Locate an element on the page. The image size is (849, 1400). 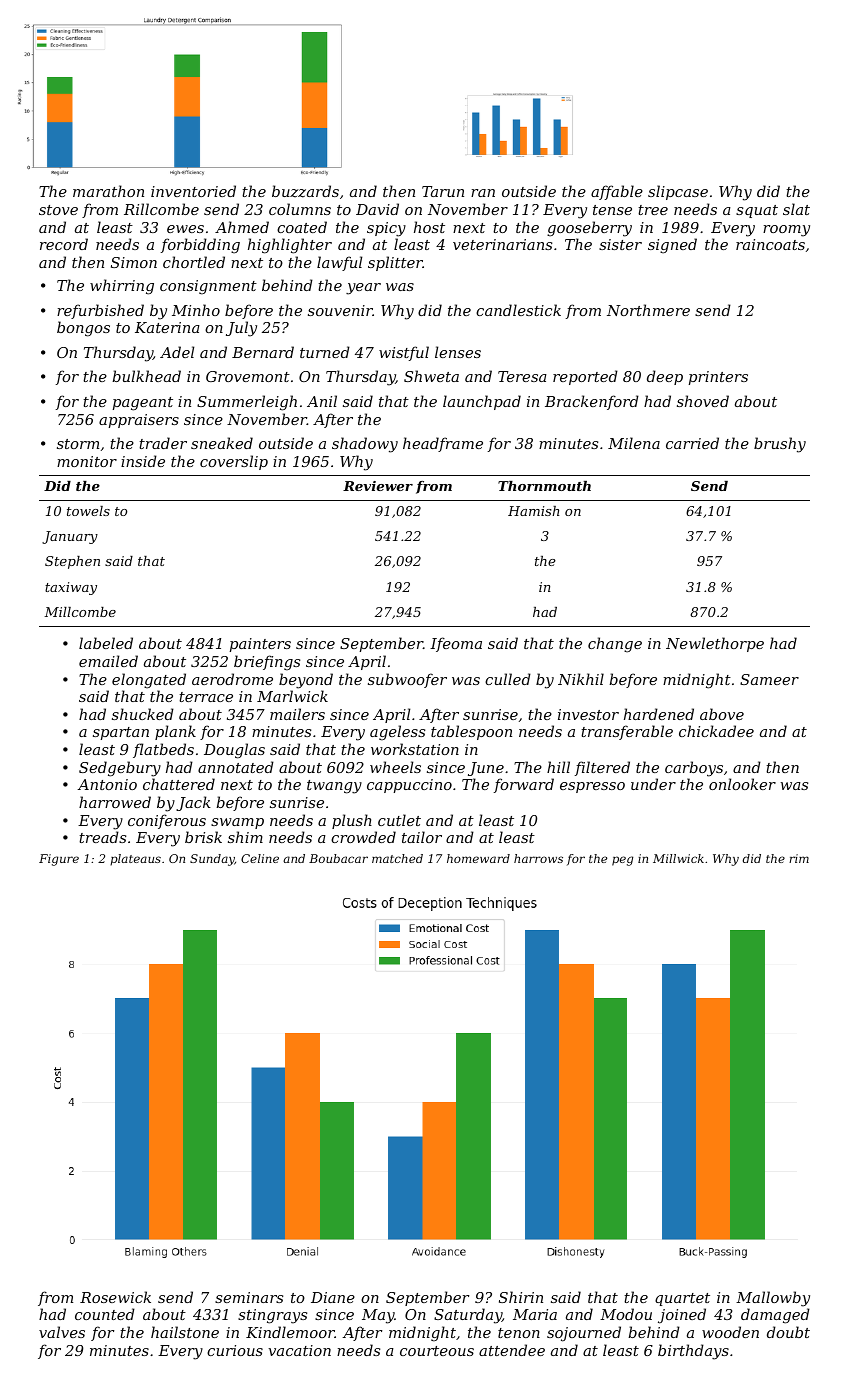
Rosewick is located at coordinates (115, 1297).
